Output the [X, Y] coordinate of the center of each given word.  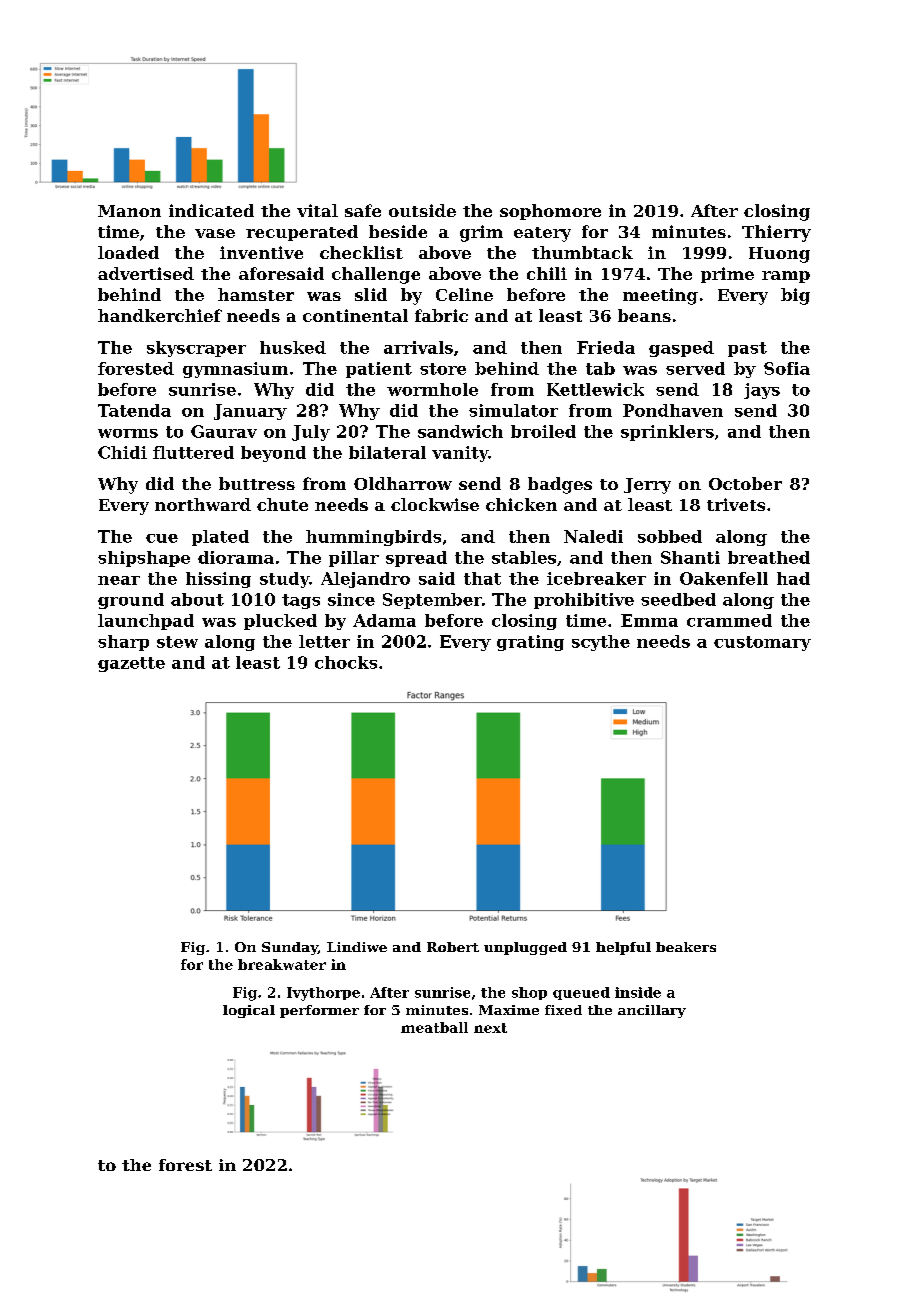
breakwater [282, 964]
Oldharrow [403, 483]
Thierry [776, 233]
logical [249, 1011]
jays [762, 391]
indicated [211, 210]
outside [422, 210]
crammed [729, 620]
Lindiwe [357, 947]
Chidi [122, 452]
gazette [131, 664]
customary [762, 643]
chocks [346, 662]
